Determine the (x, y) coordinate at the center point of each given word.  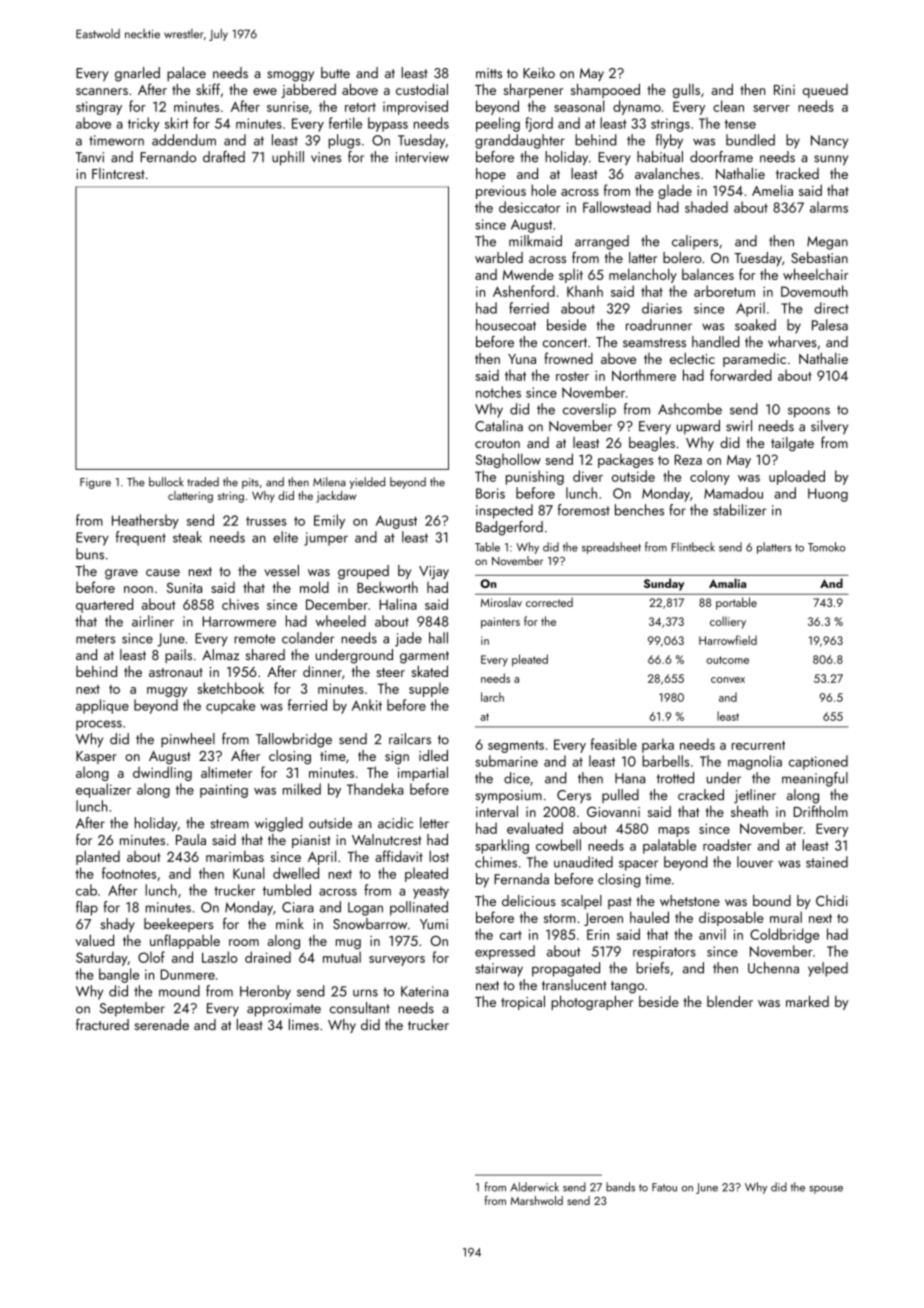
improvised (415, 107)
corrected (549, 602)
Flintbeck (693, 547)
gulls (686, 90)
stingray (99, 108)
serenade (162, 1024)
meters (95, 639)
